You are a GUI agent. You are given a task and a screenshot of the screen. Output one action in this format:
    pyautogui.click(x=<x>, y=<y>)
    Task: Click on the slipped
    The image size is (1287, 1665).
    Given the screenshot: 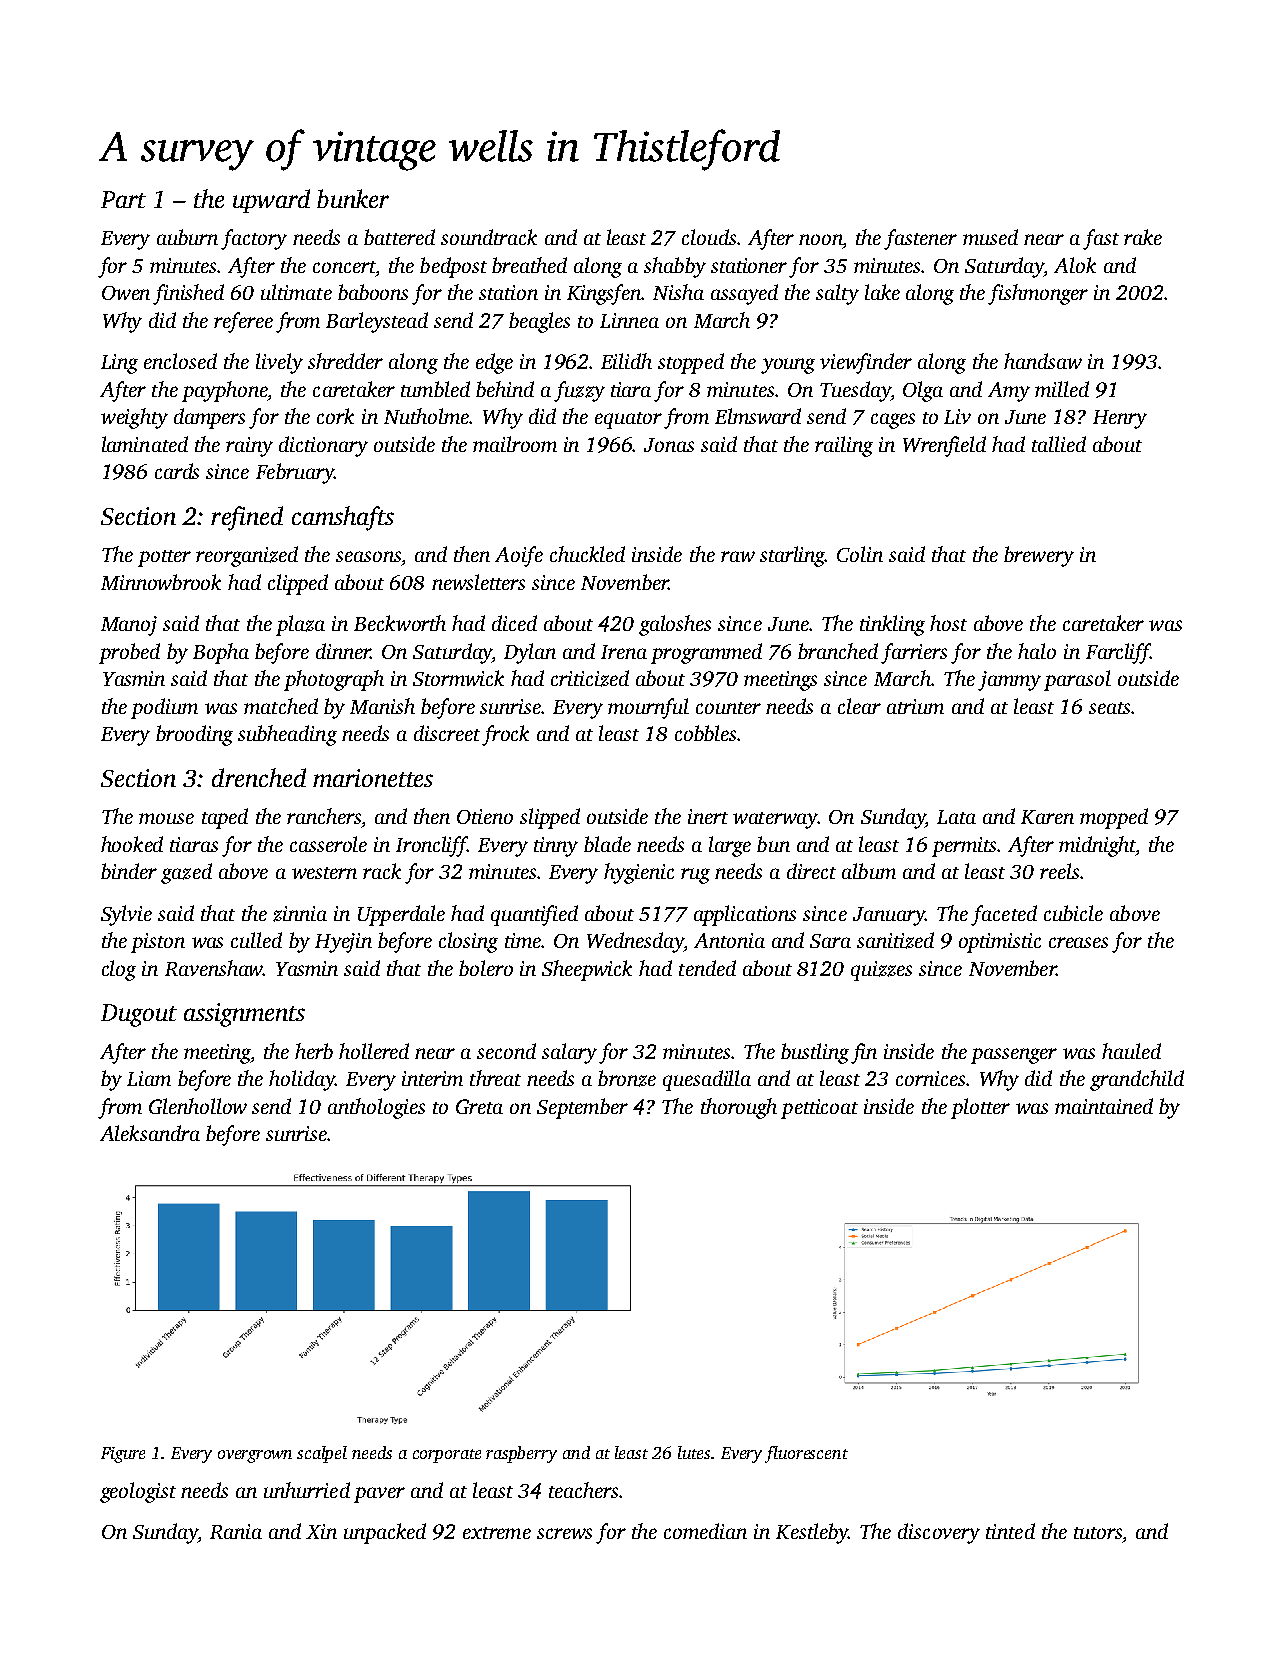 What is the action you would take?
    pyautogui.click(x=550, y=818)
